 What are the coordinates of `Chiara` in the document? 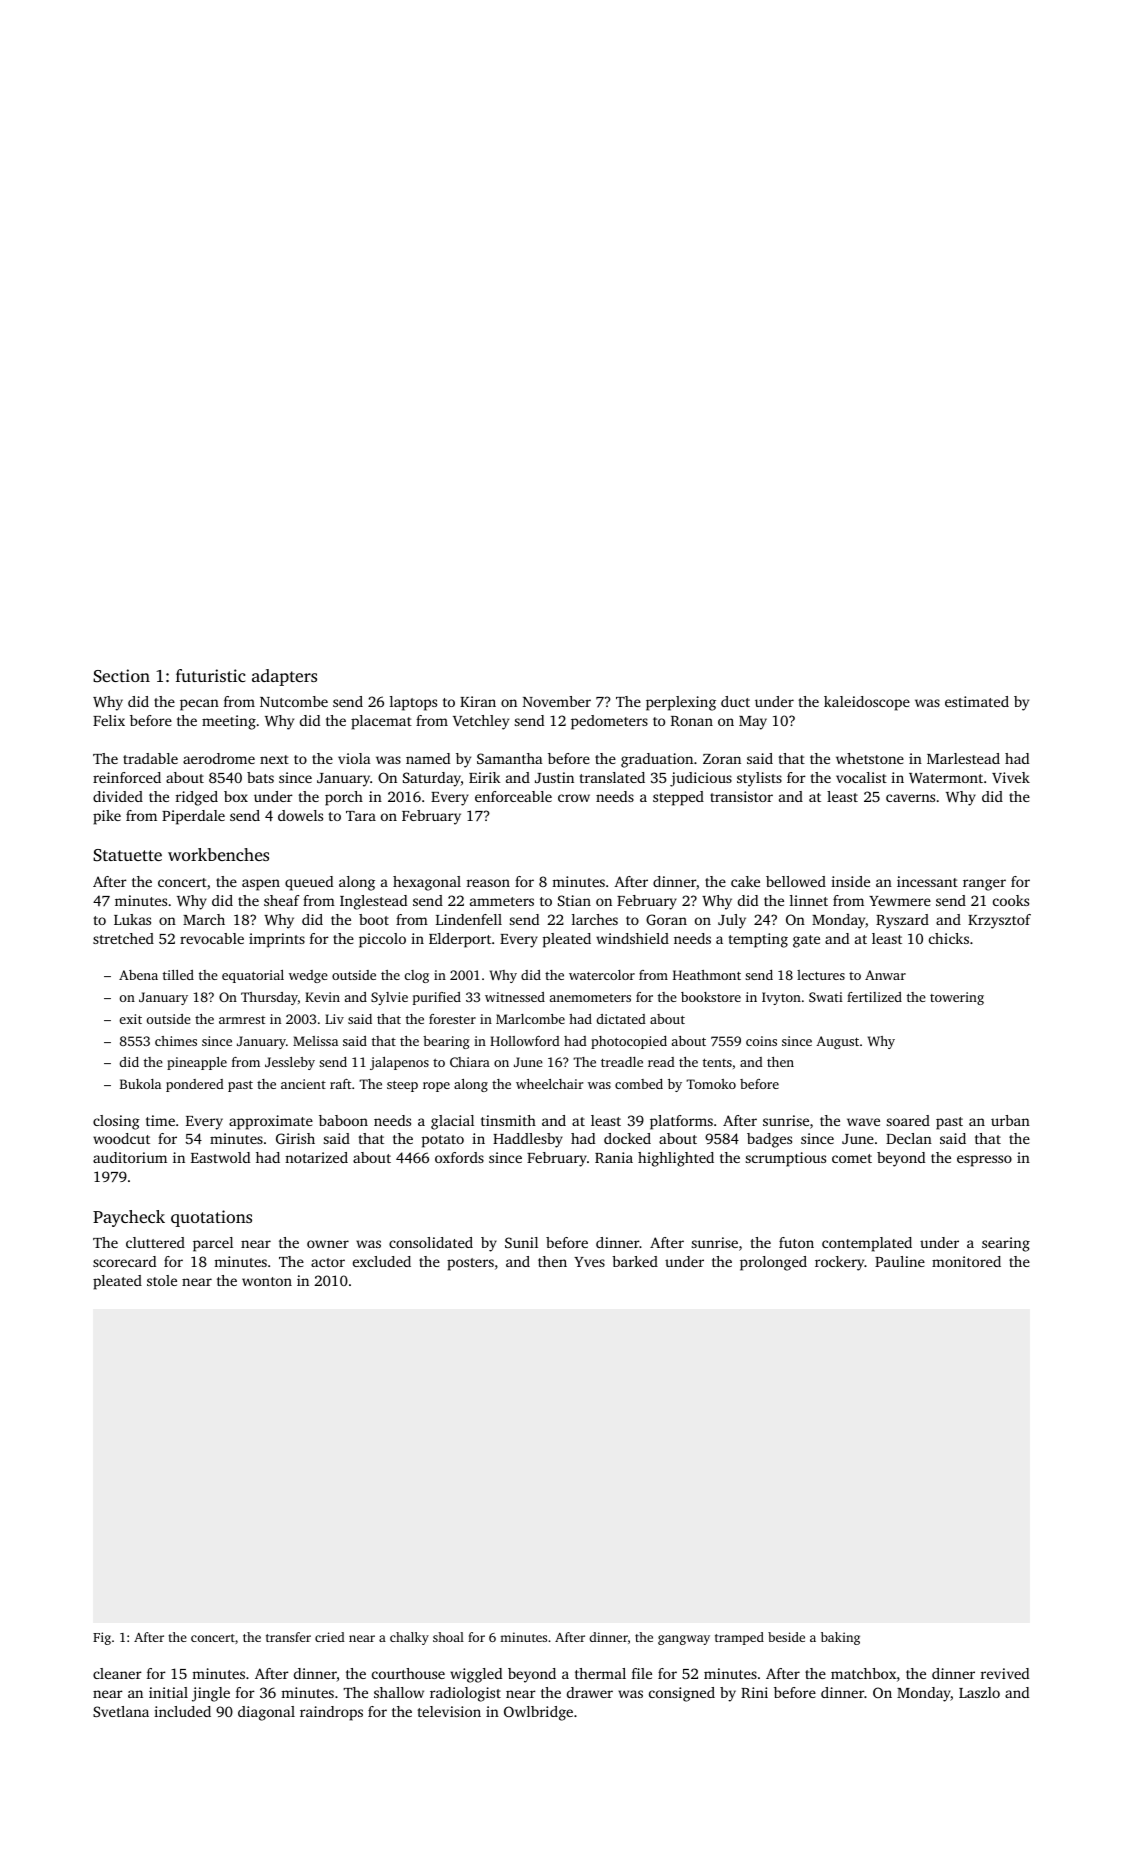 It's located at (470, 1062).
